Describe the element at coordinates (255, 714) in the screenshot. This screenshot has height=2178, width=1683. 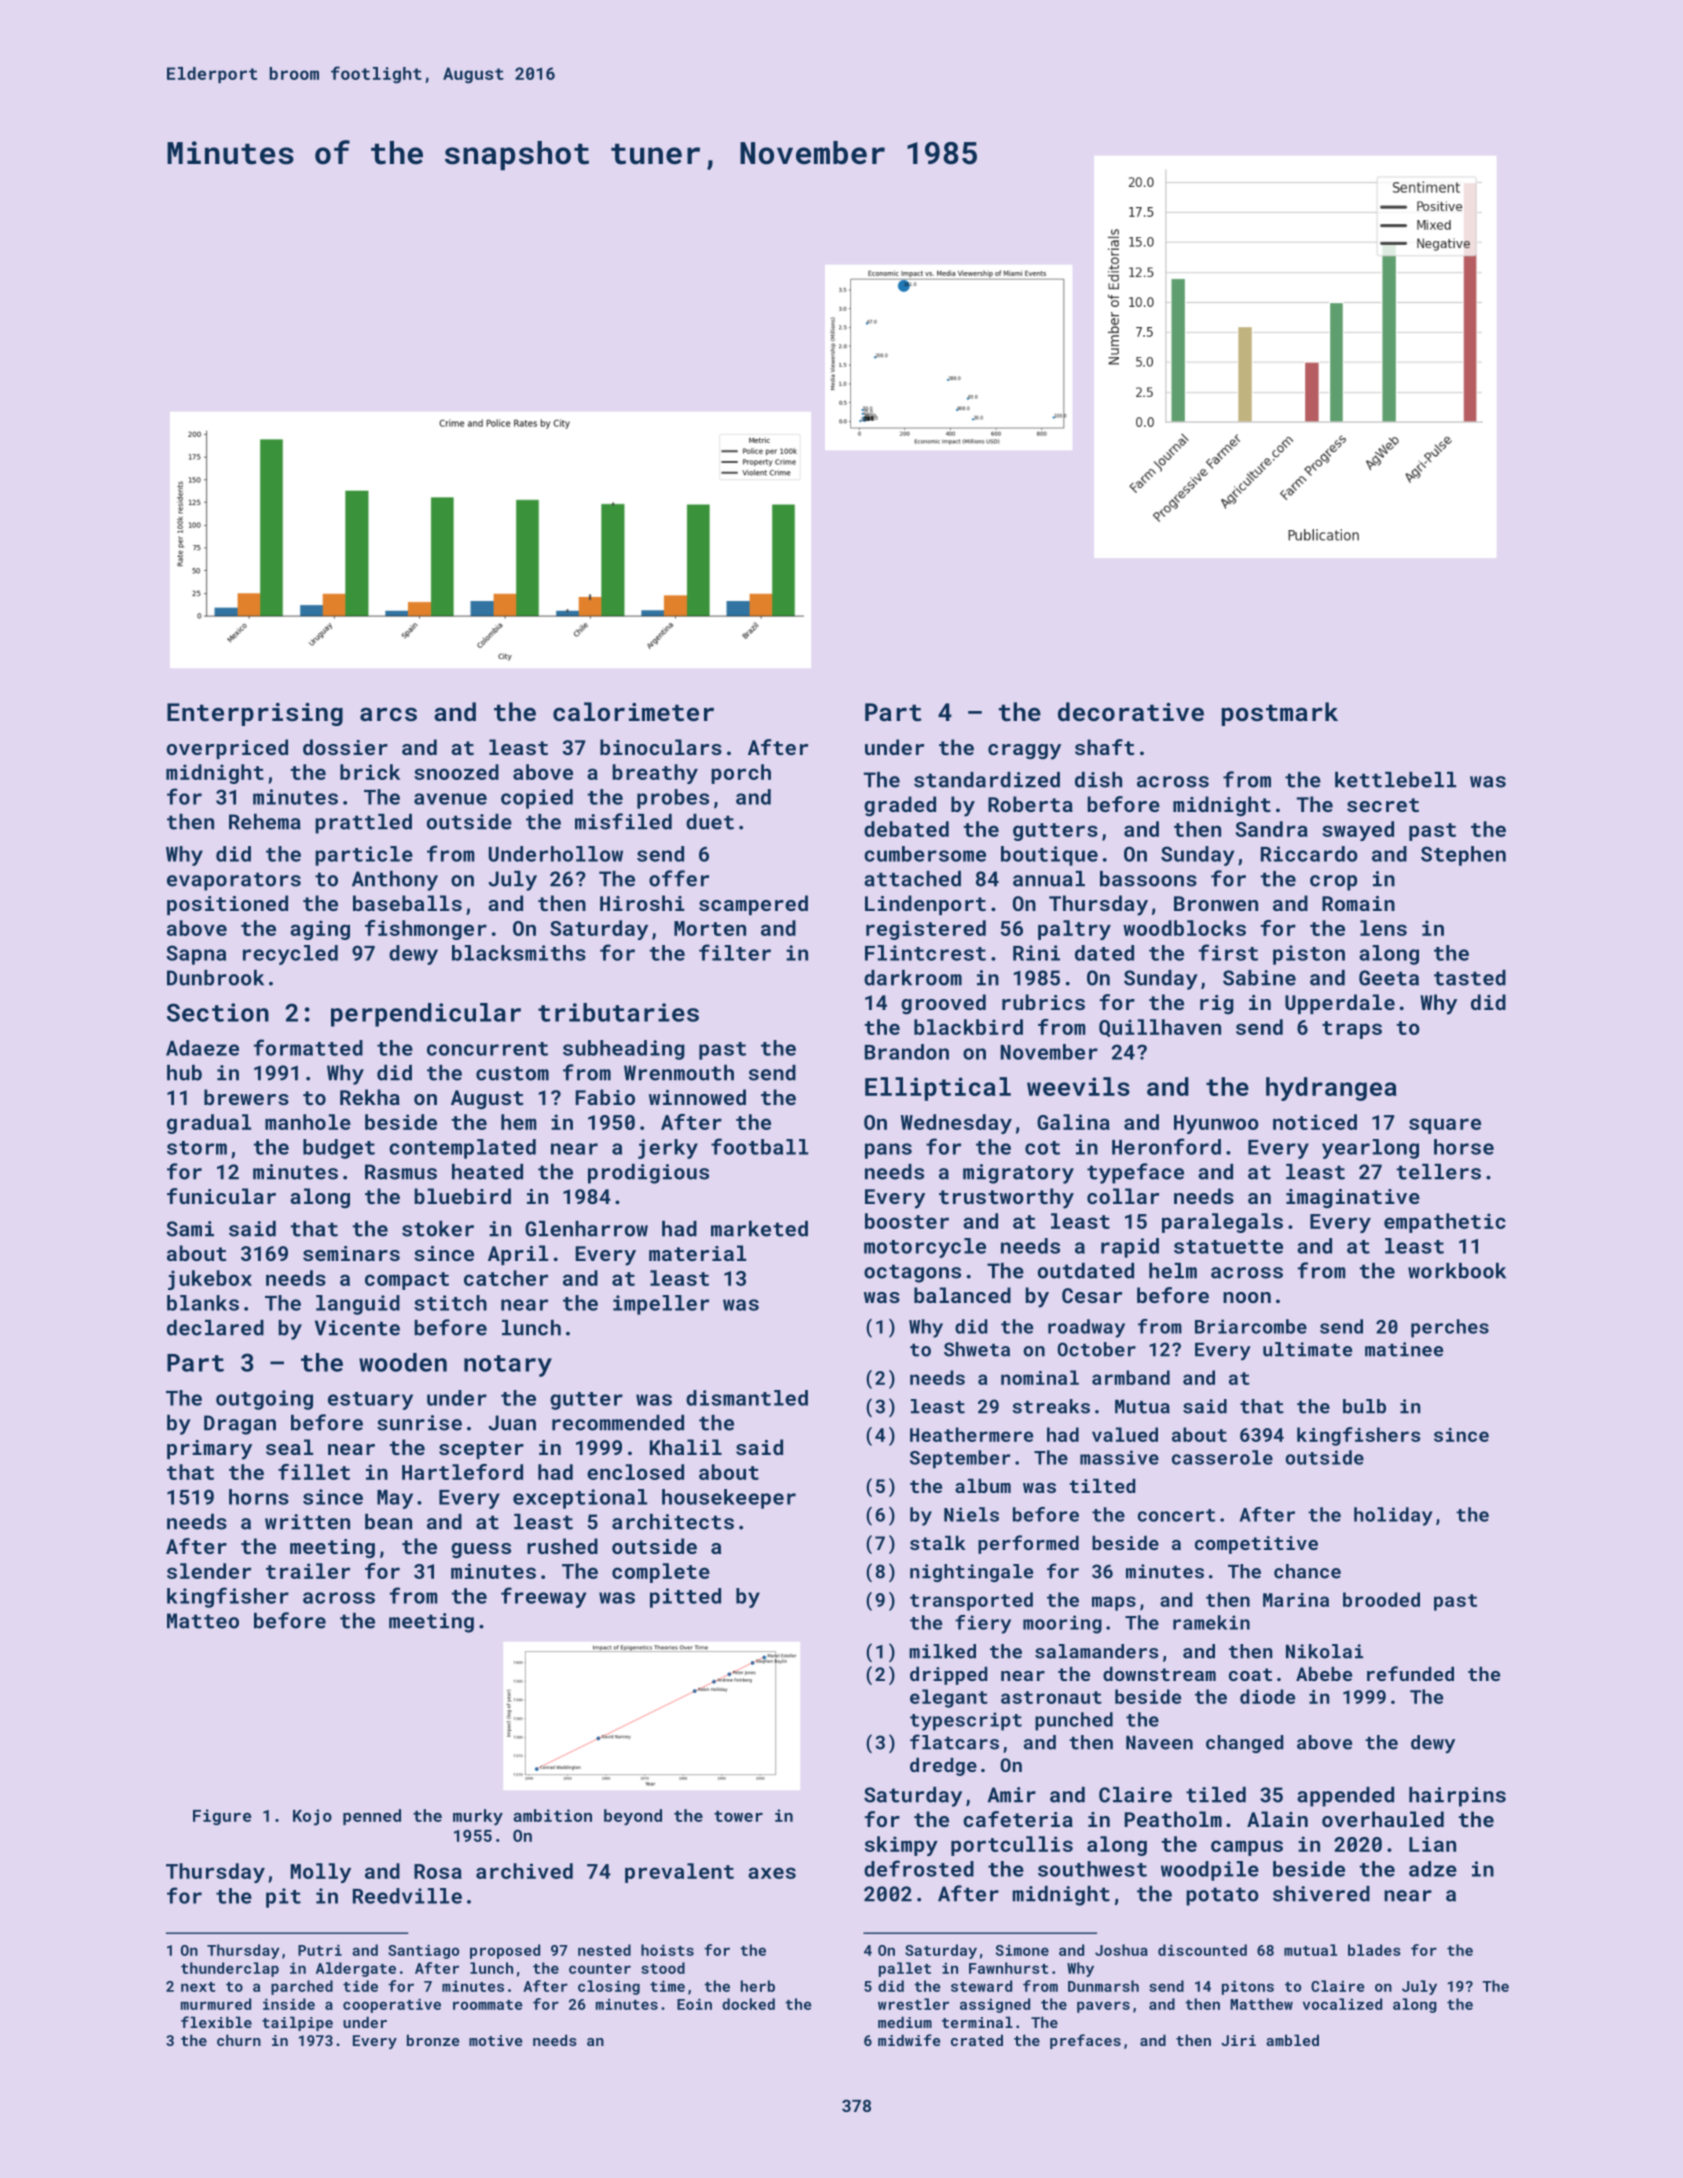
I see `Enterprising` at that location.
